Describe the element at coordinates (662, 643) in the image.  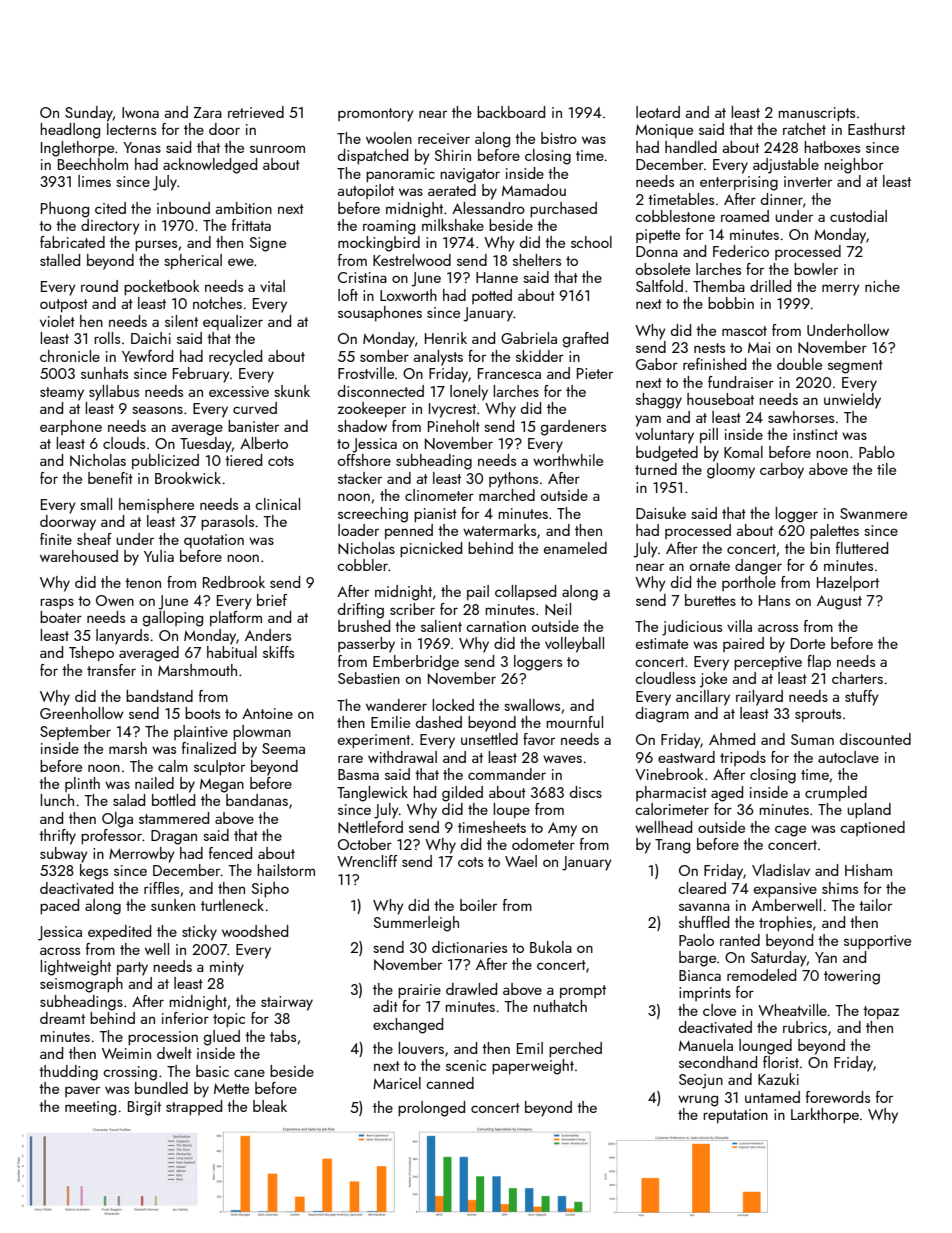
I see `estimate` at that location.
